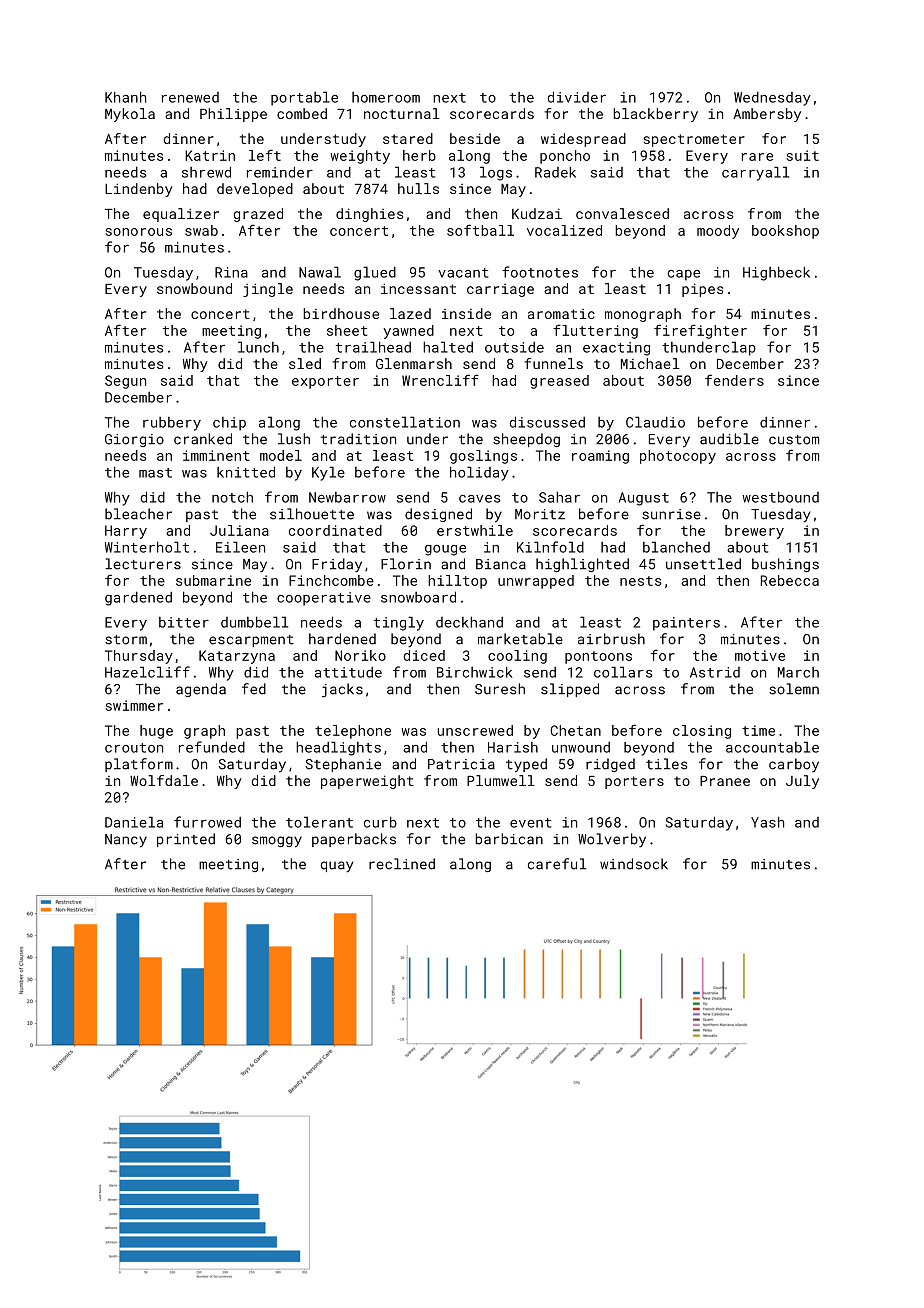 The width and height of the page is (924, 1308). Describe the element at coordinates (445, 550) in the page. I see `gouge` at that location.
